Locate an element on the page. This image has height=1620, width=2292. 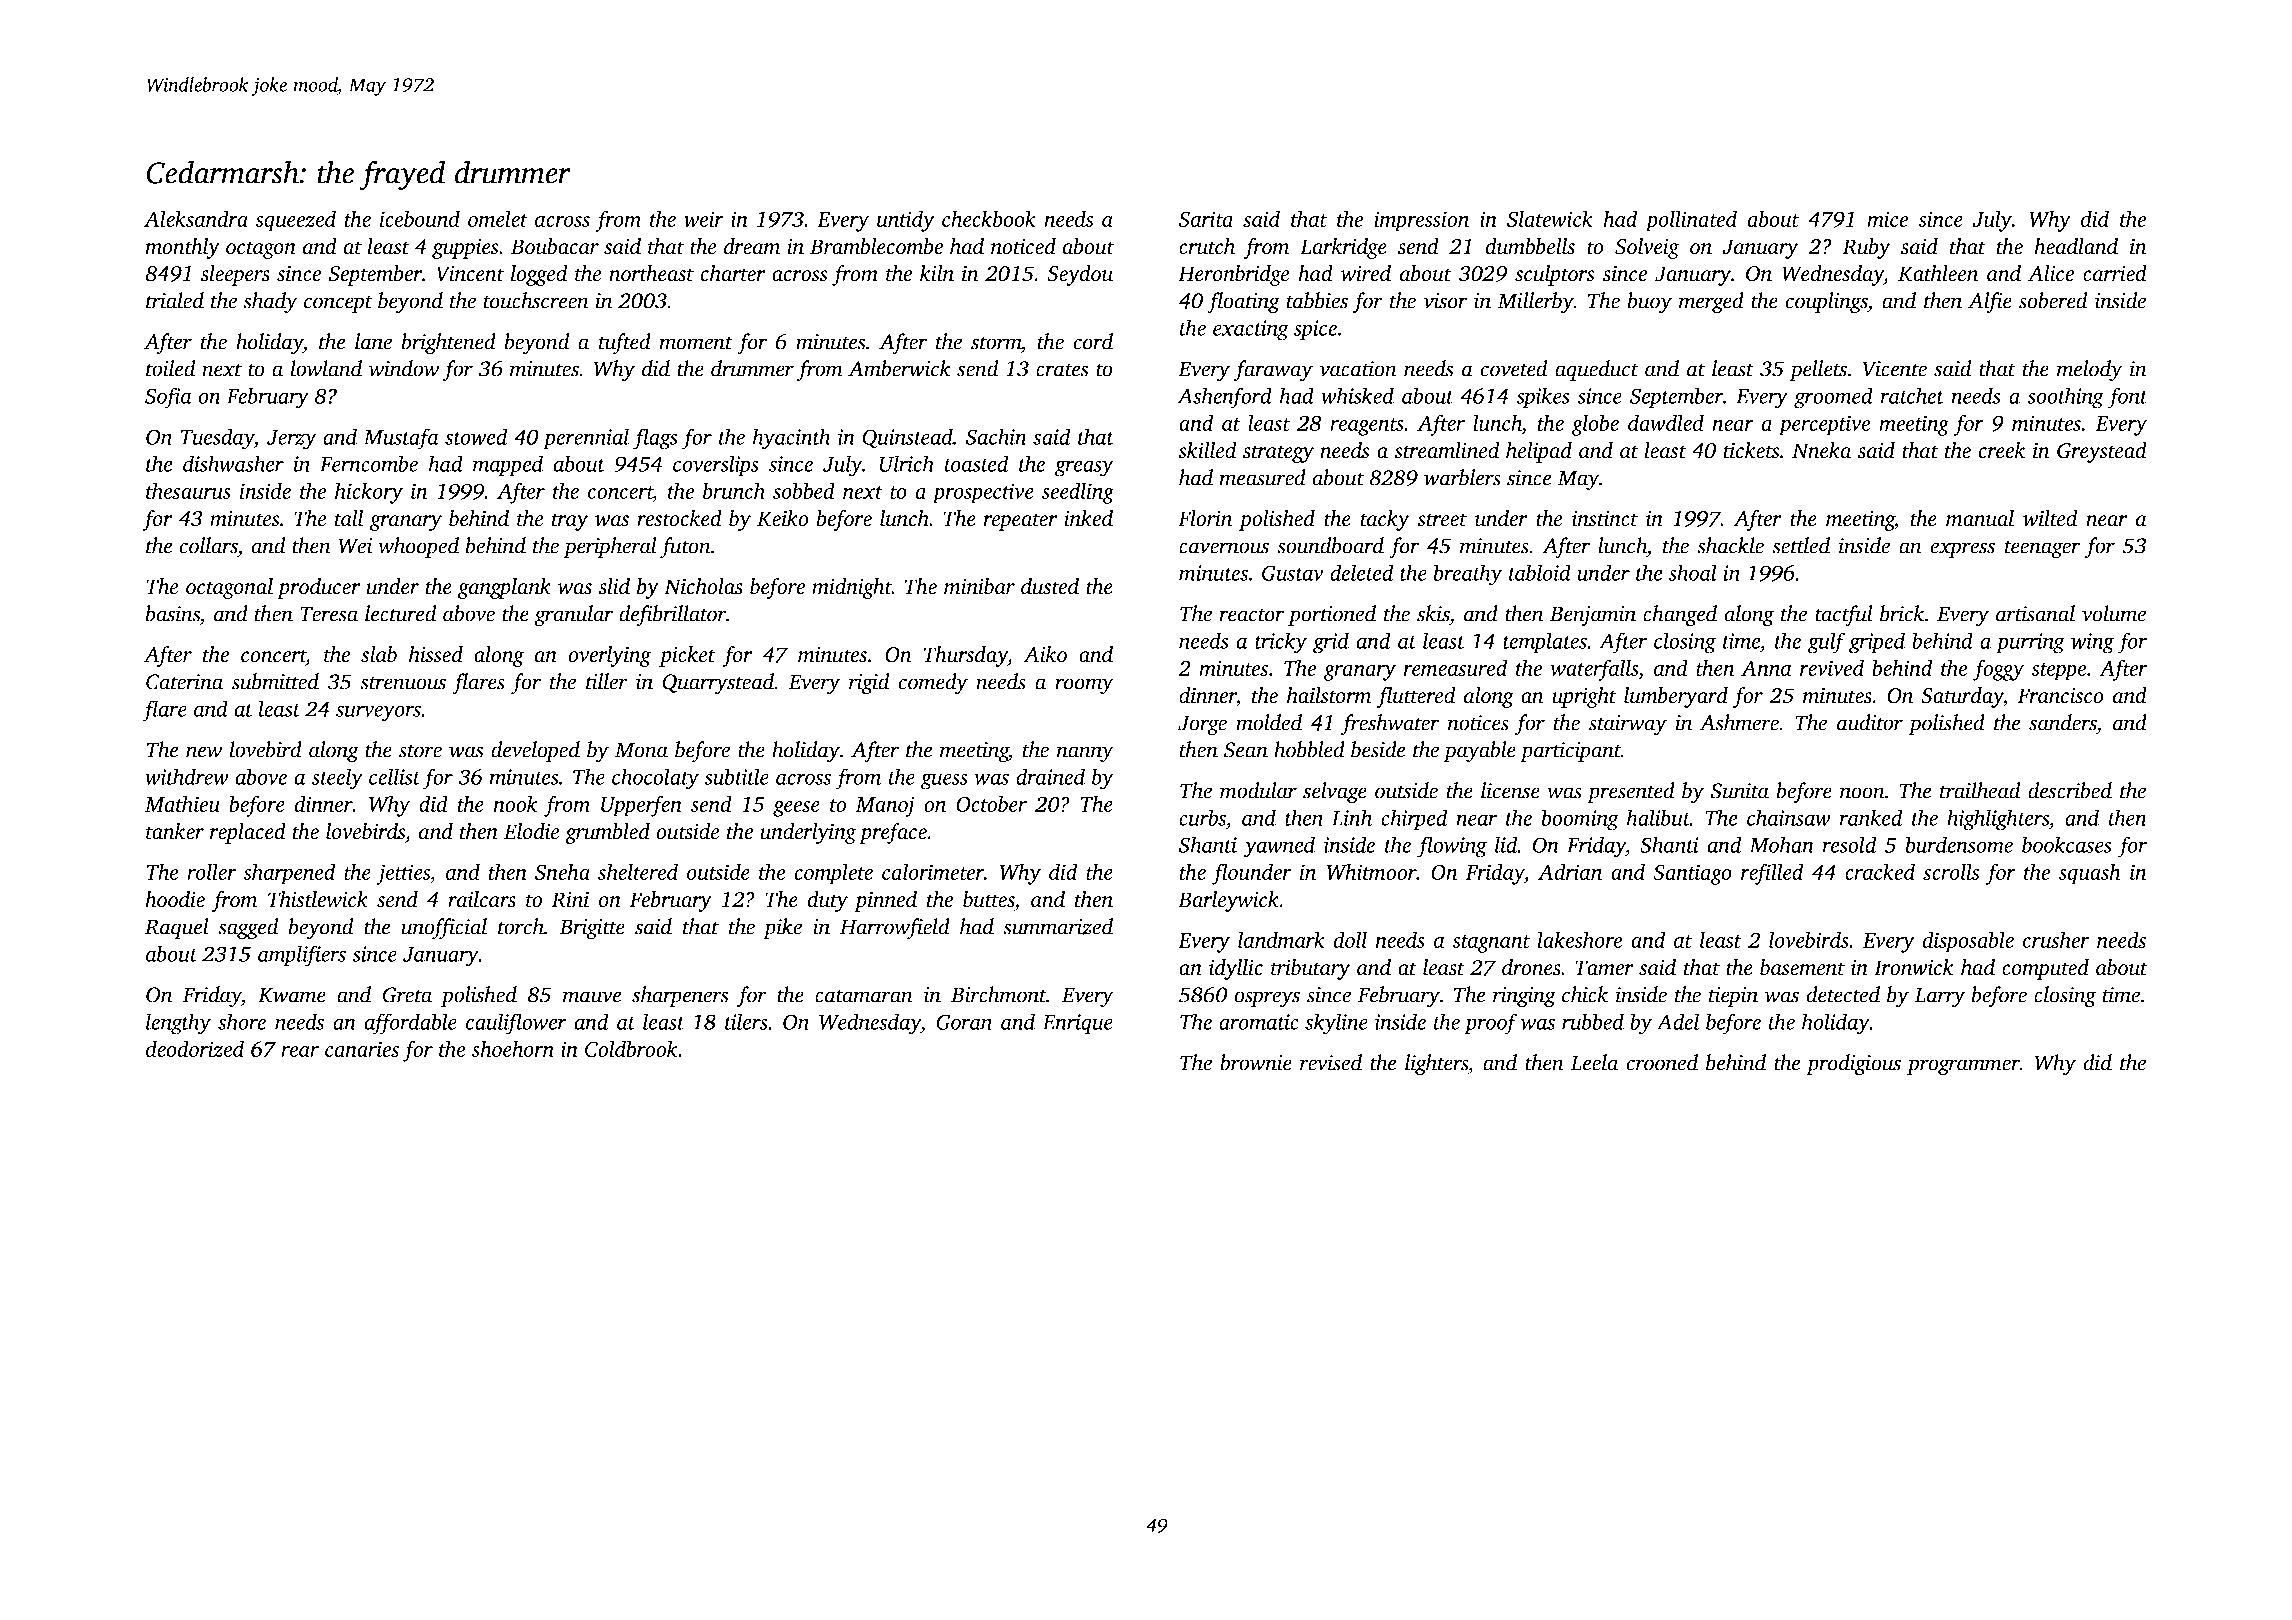
Aiko is located at coordinates (1045, 654).
